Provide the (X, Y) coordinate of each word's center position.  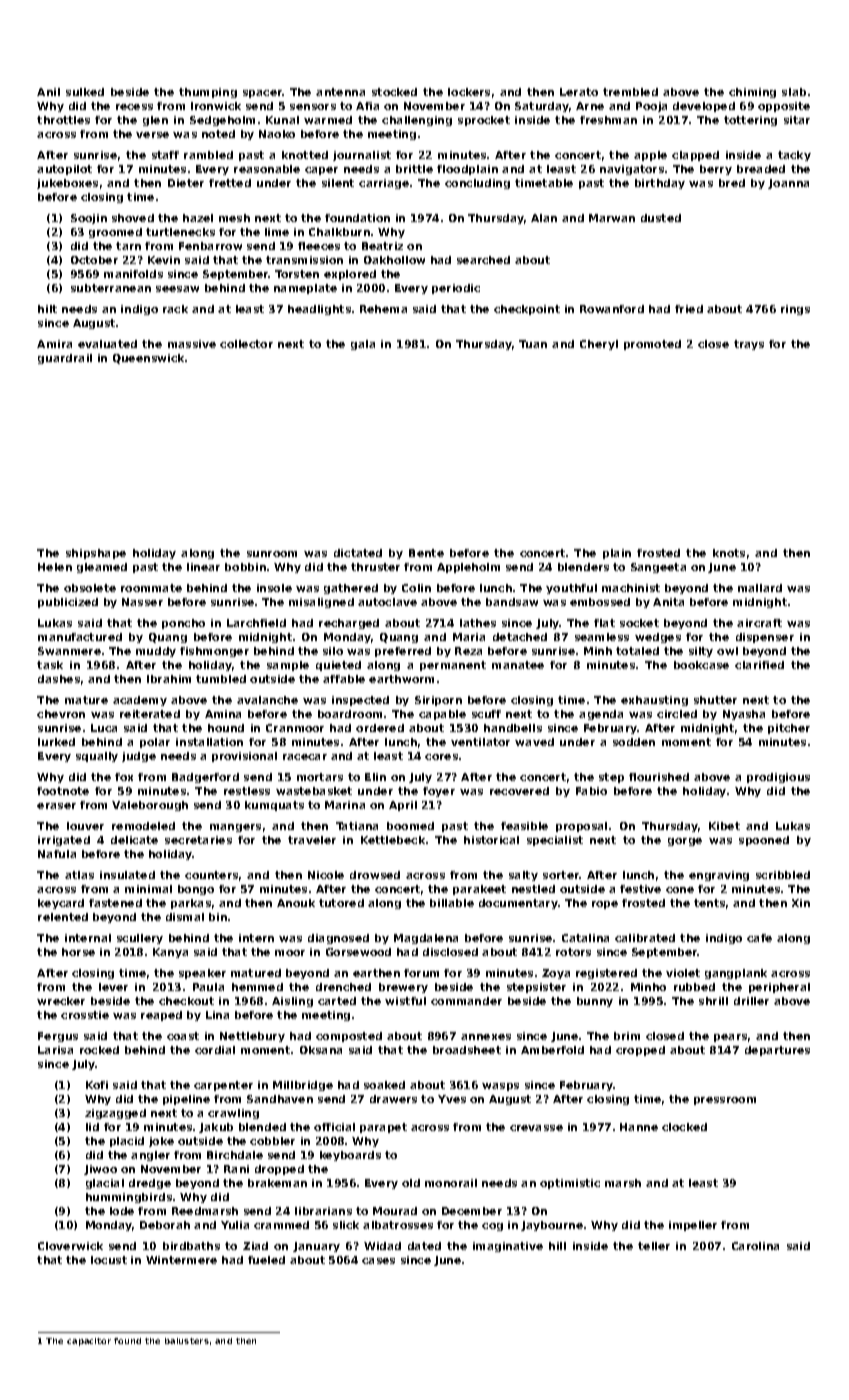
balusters (187, 1341)
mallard (760, 588)
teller (654, 1246)
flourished (659, 777)
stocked (394, 92)
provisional (244, 757)
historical (491, 840)
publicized (68, 603)
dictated (358, 553)
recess (134, 107)
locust (109, 1260)
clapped (695, 156)
